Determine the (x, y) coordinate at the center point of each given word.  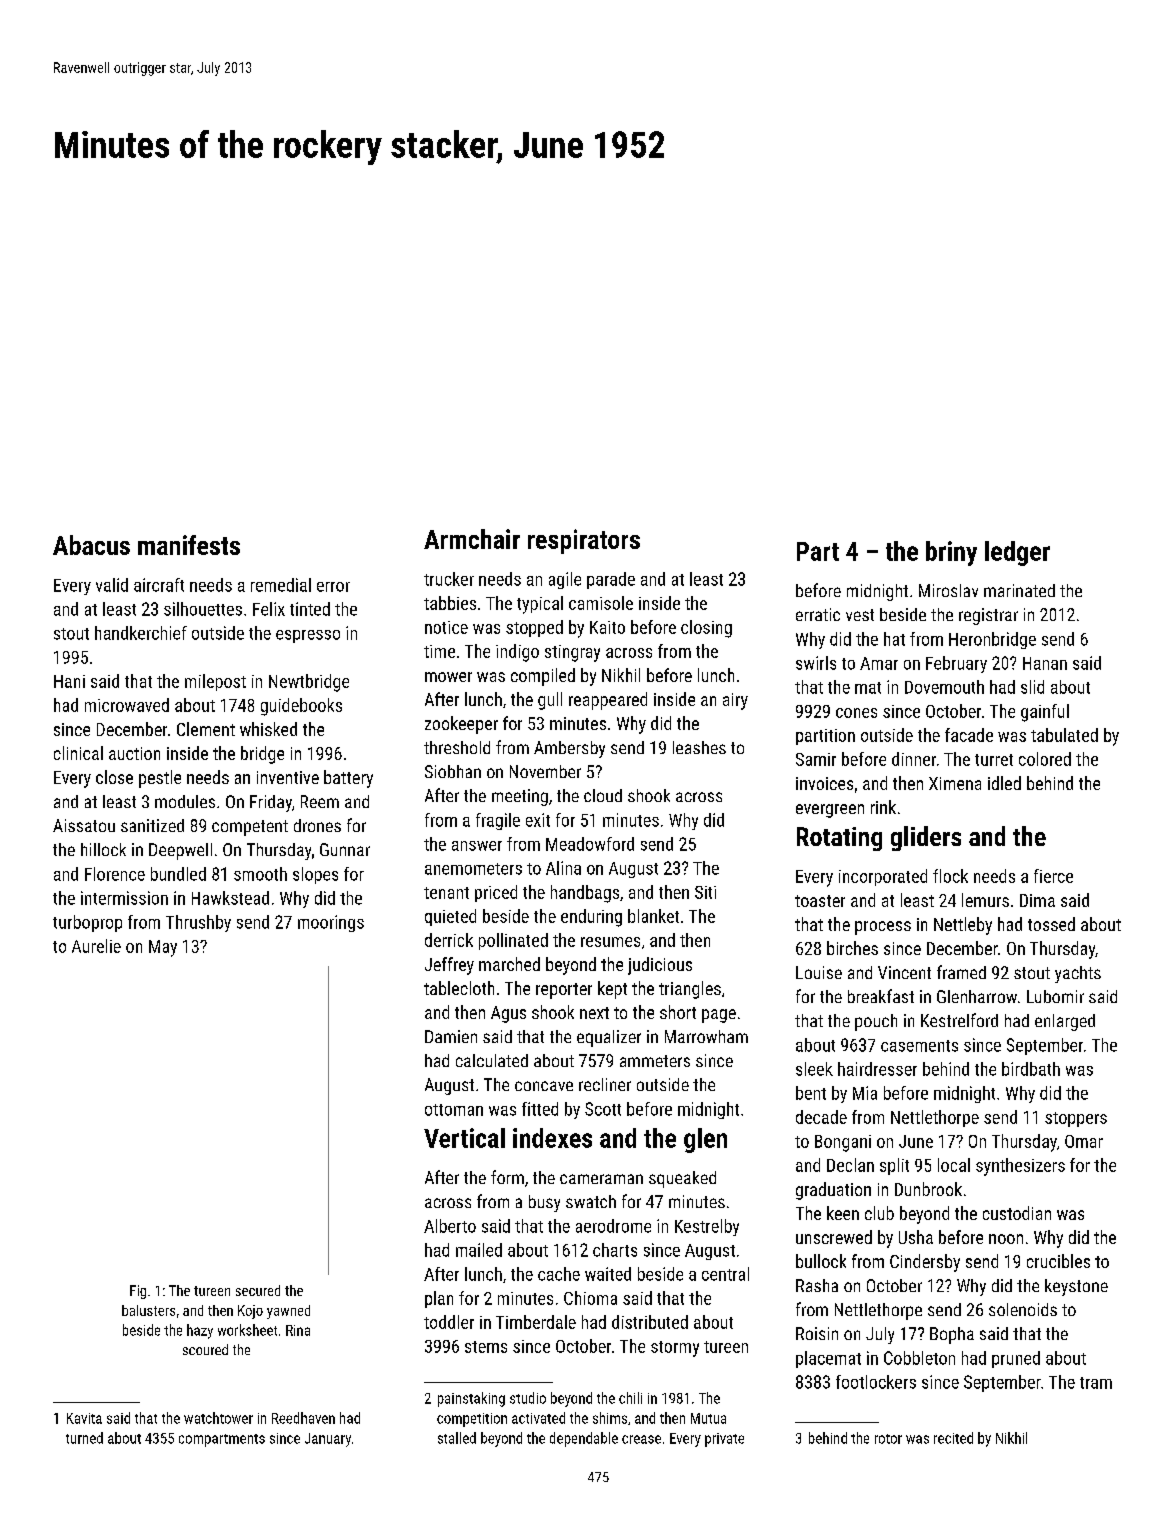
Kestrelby (707, 1227)
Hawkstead (230, 898)
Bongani (843, 1143)
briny (951, 553)
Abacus (91, 545)
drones (317, 825)
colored (1045, 759)
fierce (1053, 876)
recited (953, 1438)
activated (538, 1418)
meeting (520, 797)
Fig (138, 1292)
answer (477, 846)
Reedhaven (303, 1418)
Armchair (472, 539)
